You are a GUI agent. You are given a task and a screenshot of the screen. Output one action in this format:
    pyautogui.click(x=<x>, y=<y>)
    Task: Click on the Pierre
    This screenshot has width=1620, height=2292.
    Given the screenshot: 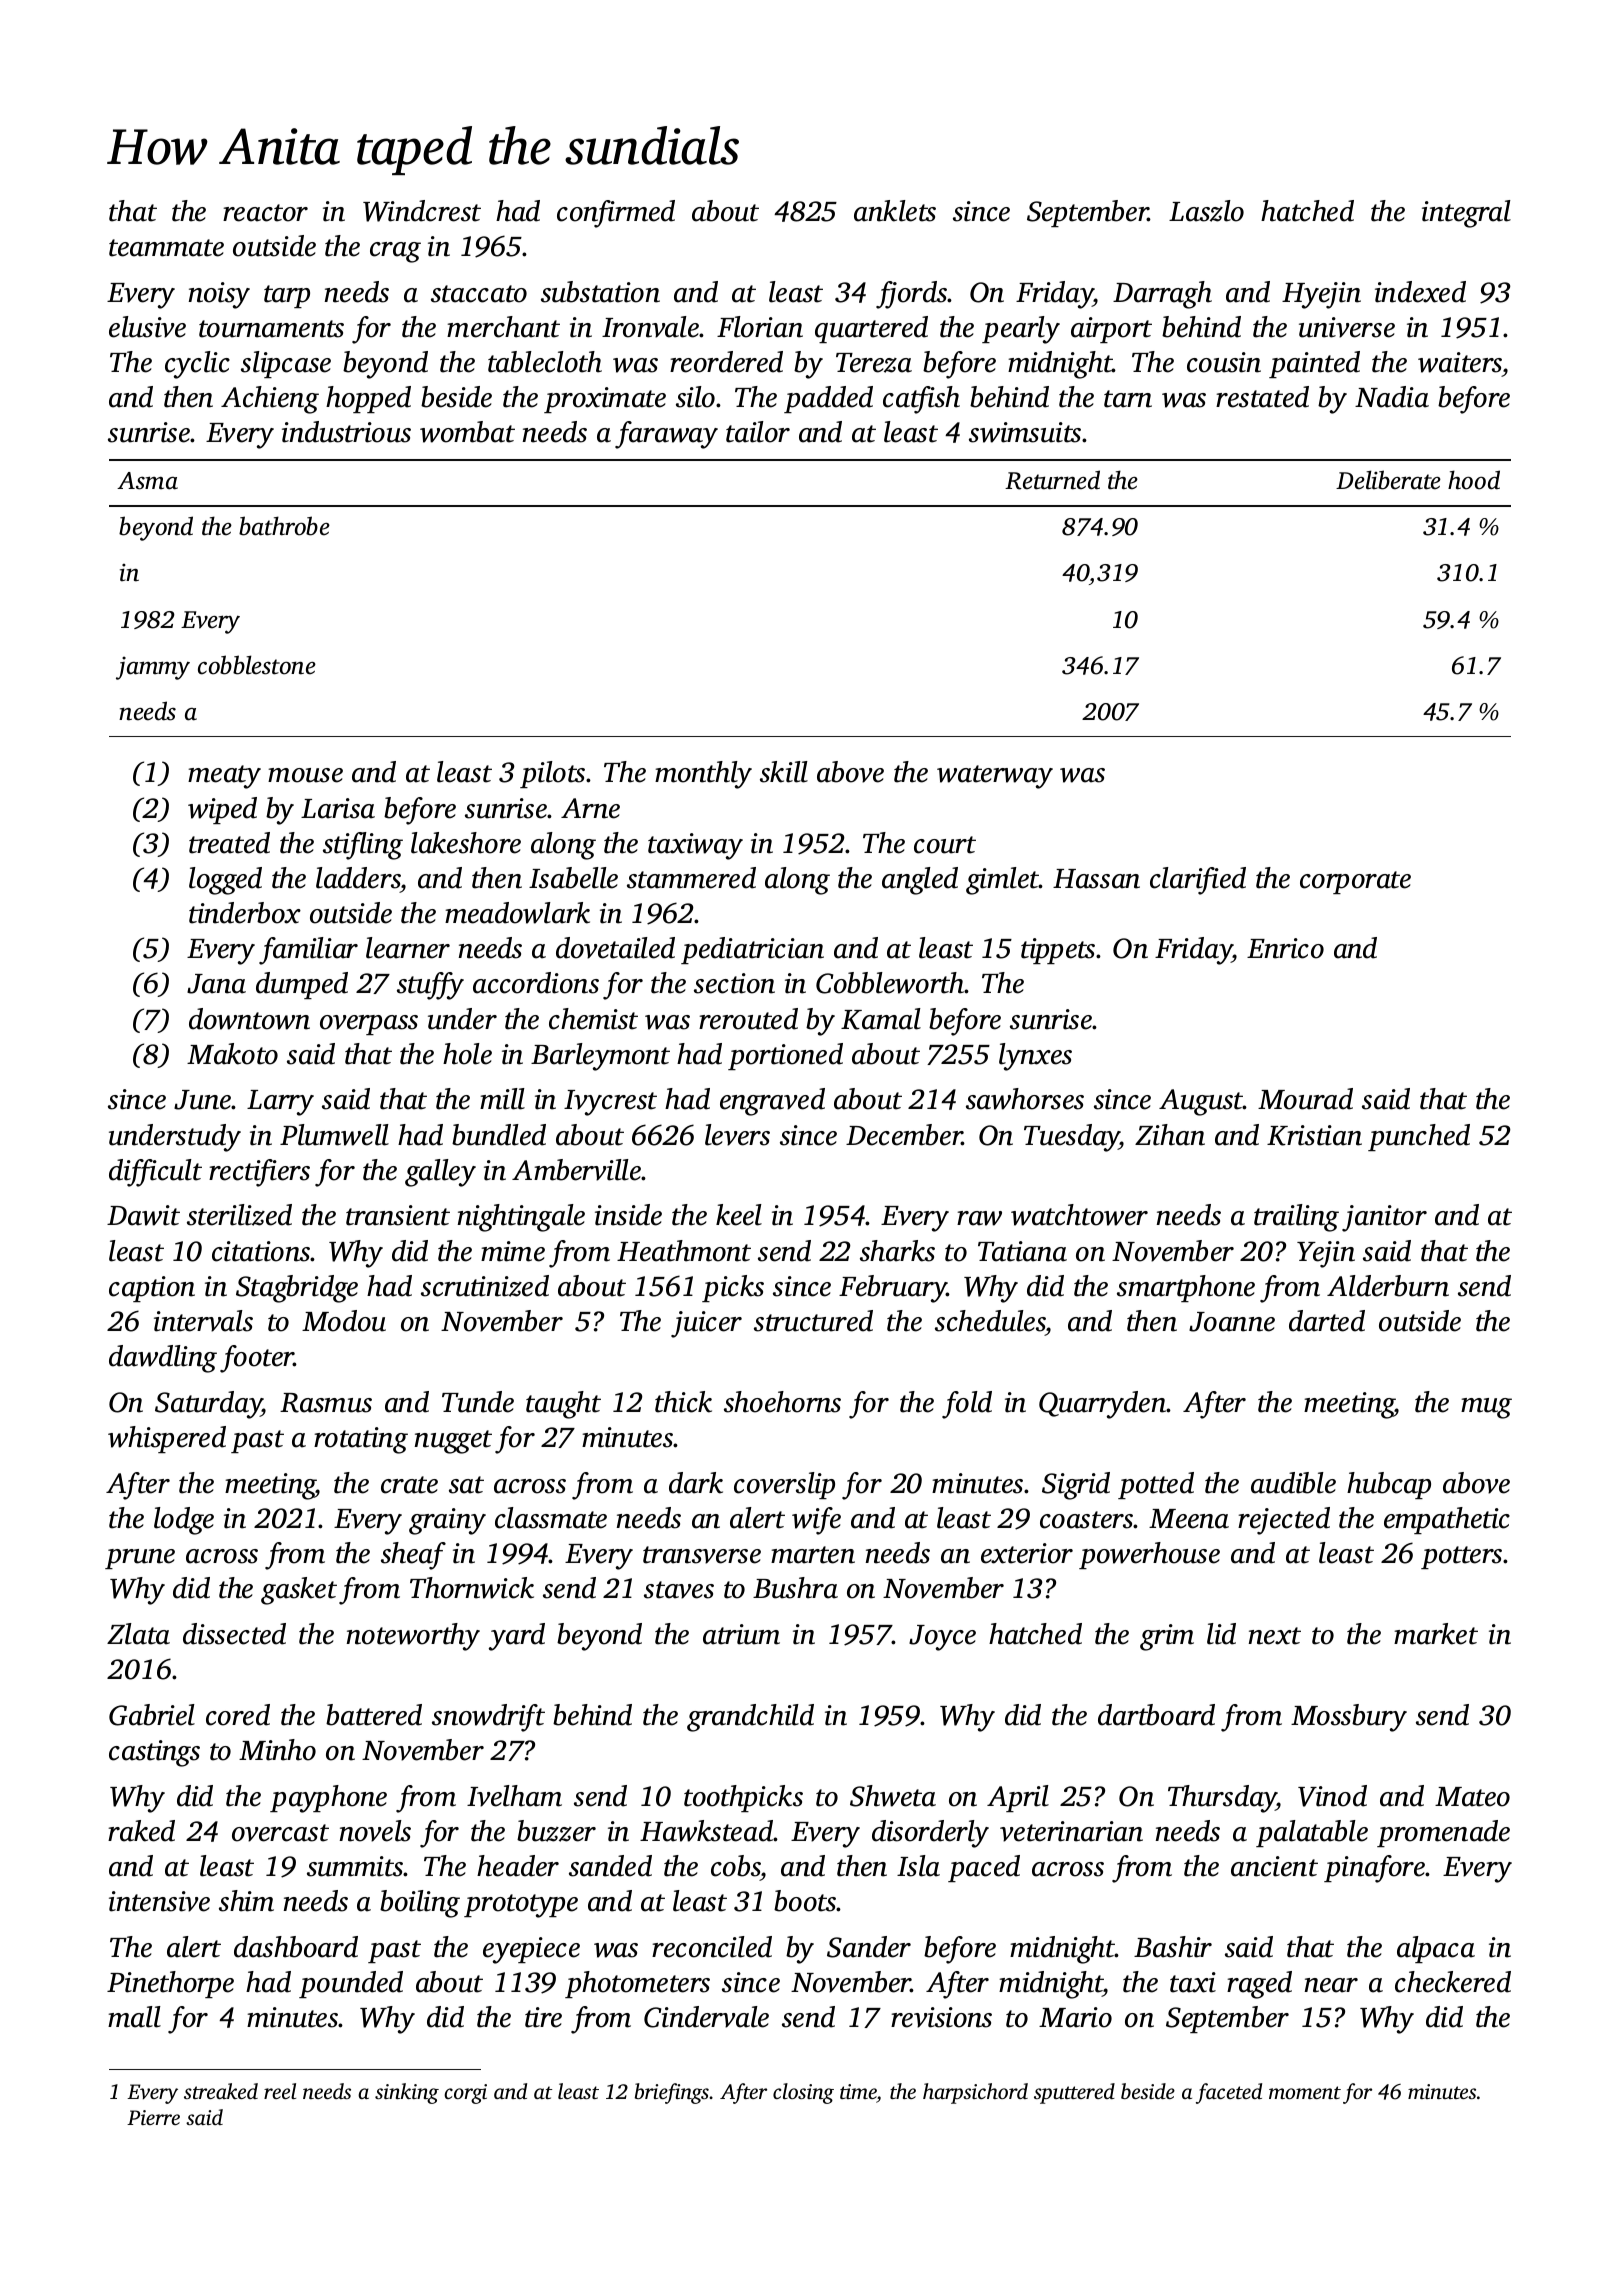 What is the action you would take?
    pyautogui.click(x=153, y=2117)
